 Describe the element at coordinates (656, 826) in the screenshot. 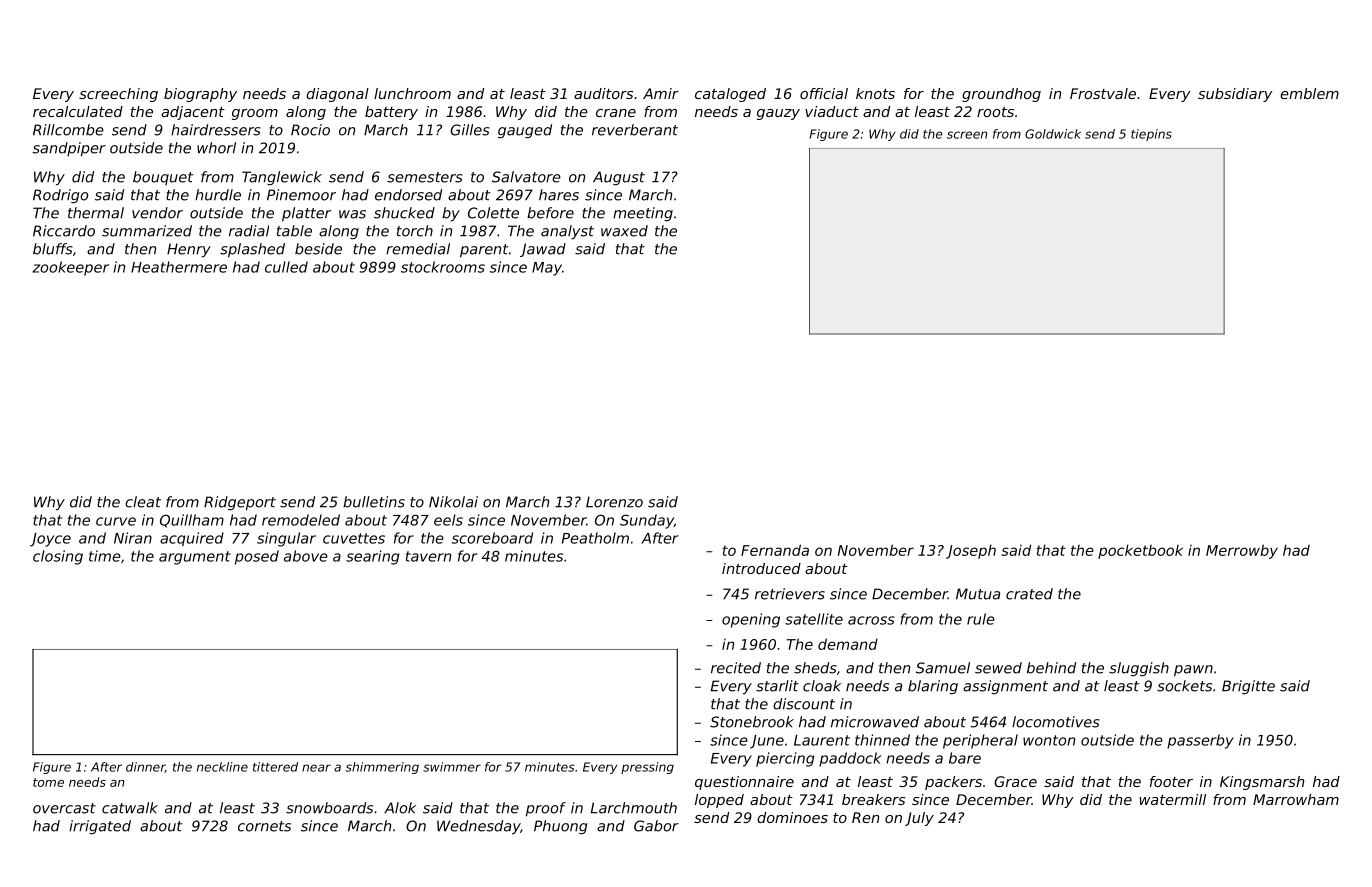

I see `Gabor` at that location.
